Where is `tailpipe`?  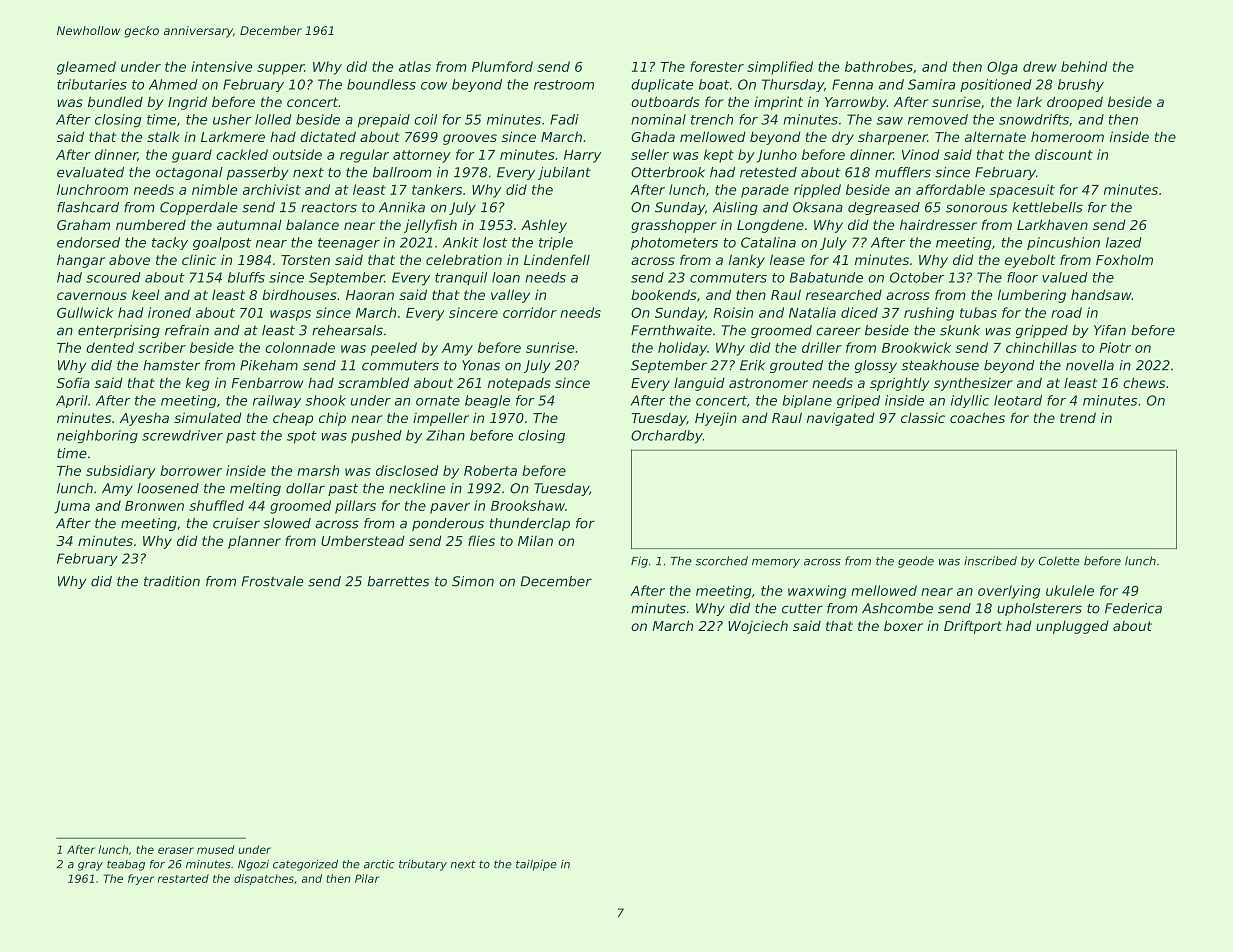
tailpipe is located at coordinates (536, 865).
